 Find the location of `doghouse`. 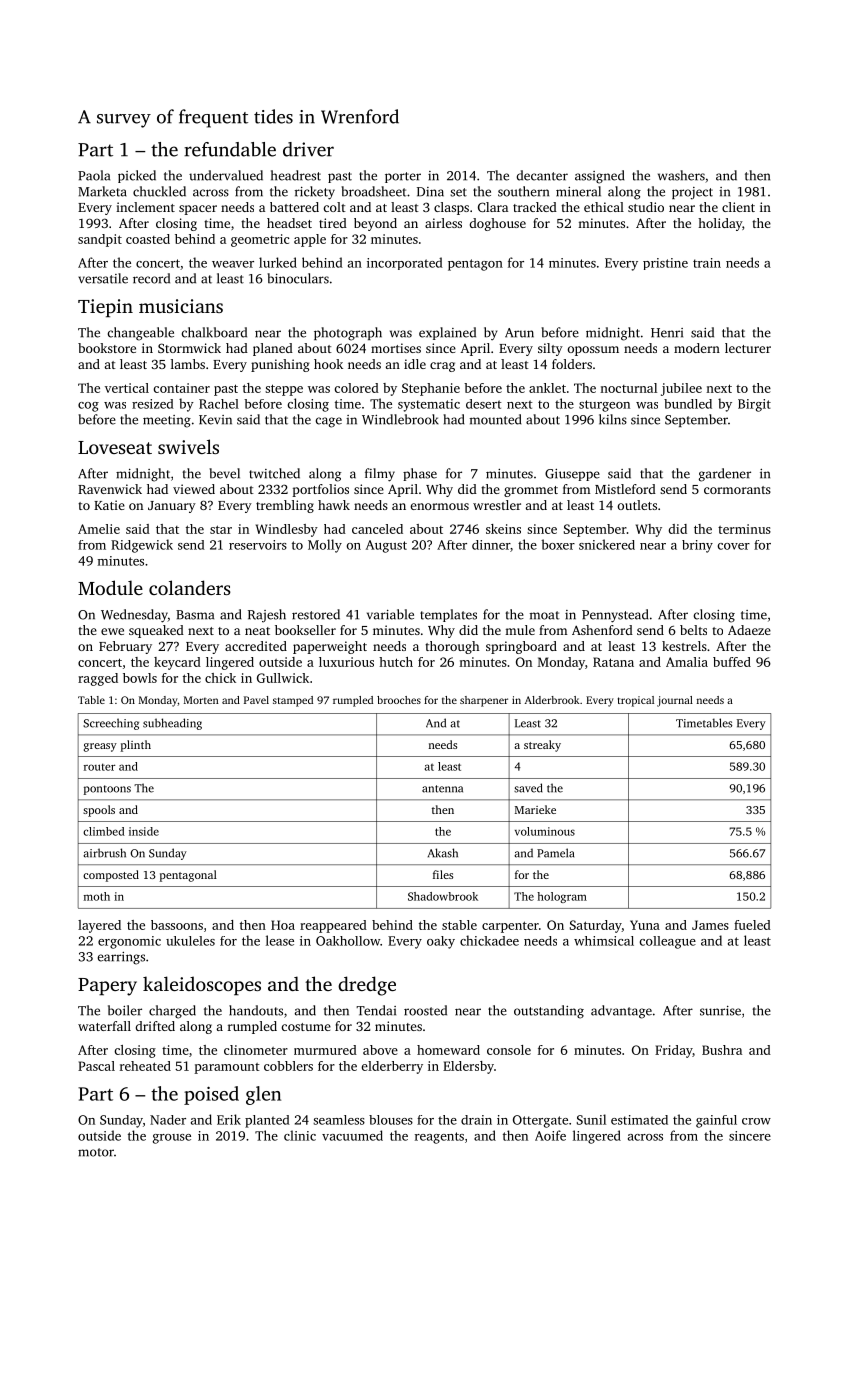

doghouse is located at coordinates (498, 224).
